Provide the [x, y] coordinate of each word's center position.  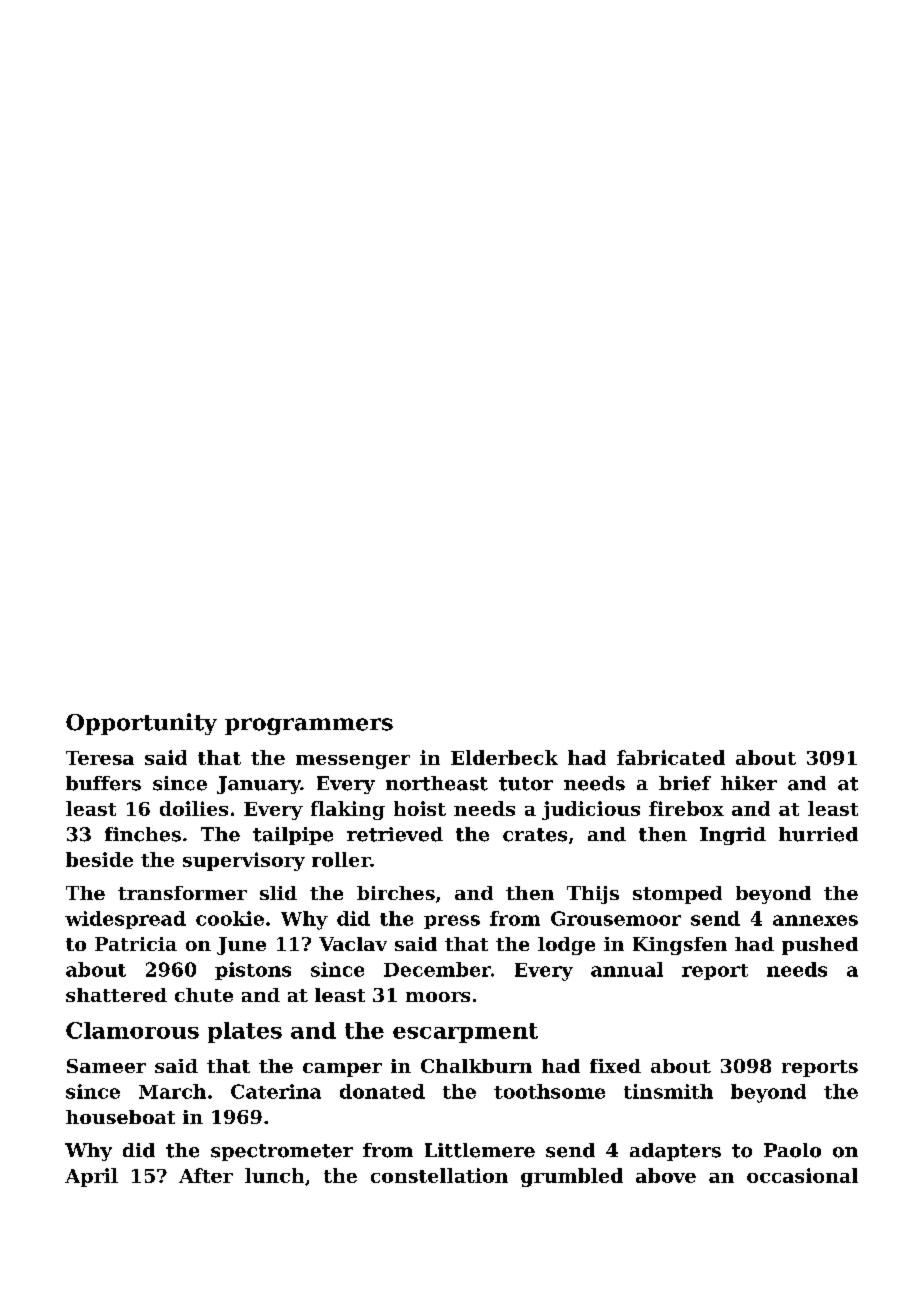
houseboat [120, 1117]
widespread [125, 920]
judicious [591, 810]
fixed [615, 1066]
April [91, 1177]
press [452, 922]
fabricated [671, 757]
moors [438, 997]
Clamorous [132, 1030]
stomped [677, 895]
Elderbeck [504, 757]
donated [382, 1091]
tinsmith [668, 1091]
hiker [749, 783]
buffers [103, 783]
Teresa [100, 758]
